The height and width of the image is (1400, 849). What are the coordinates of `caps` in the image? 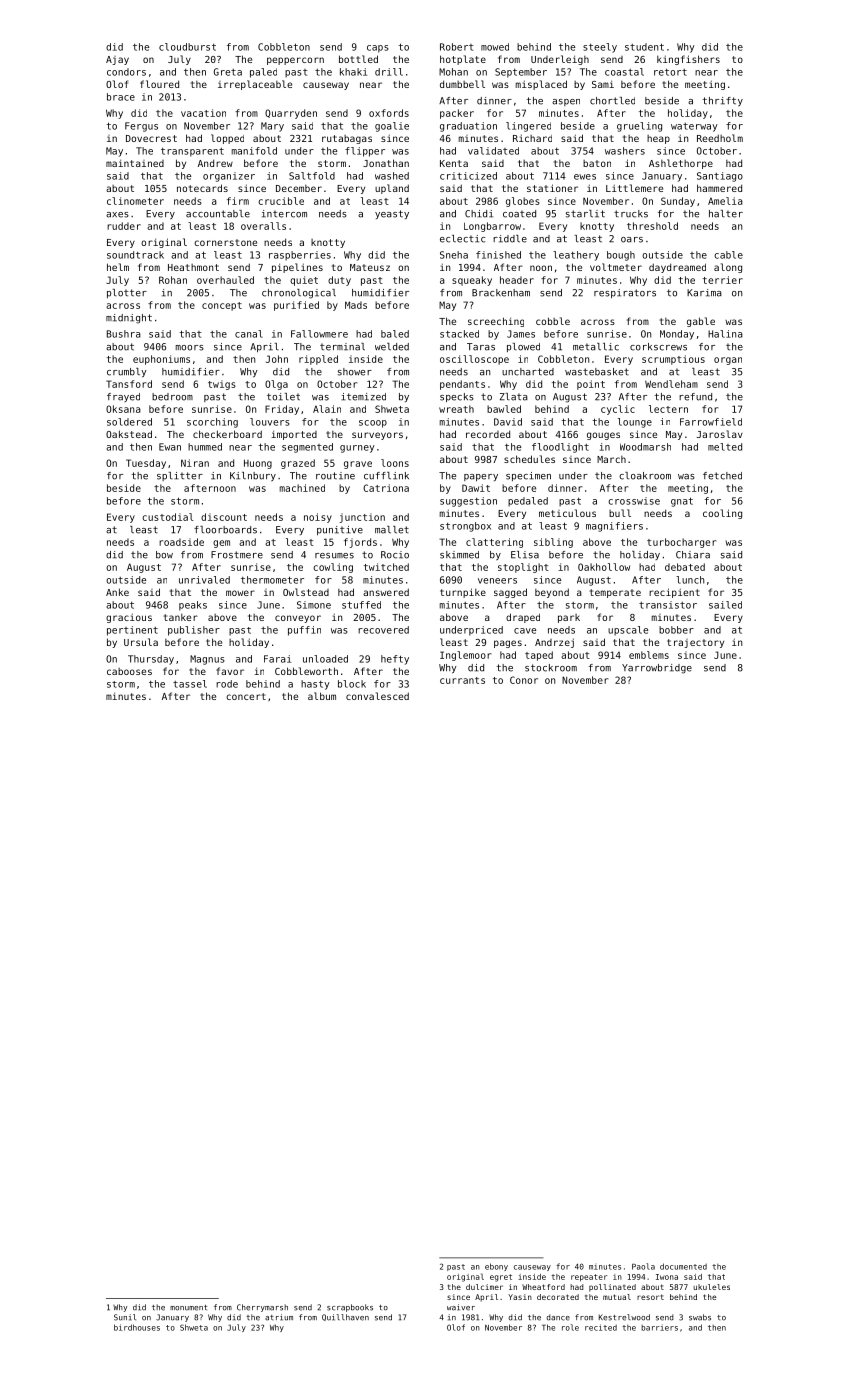 It's located at (378, 49).
